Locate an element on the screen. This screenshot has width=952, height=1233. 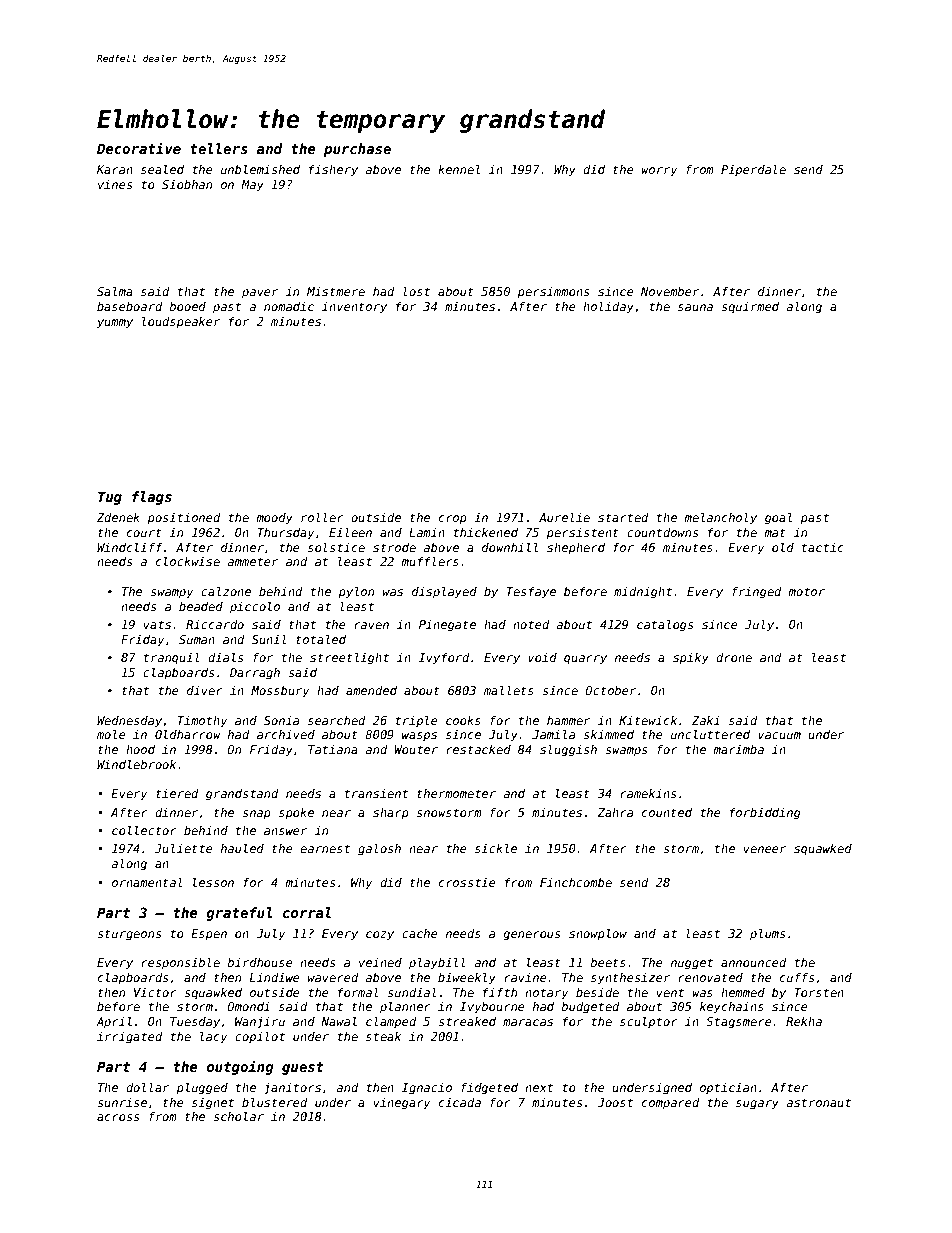
dollar is located at coordinates (147, 1087).
